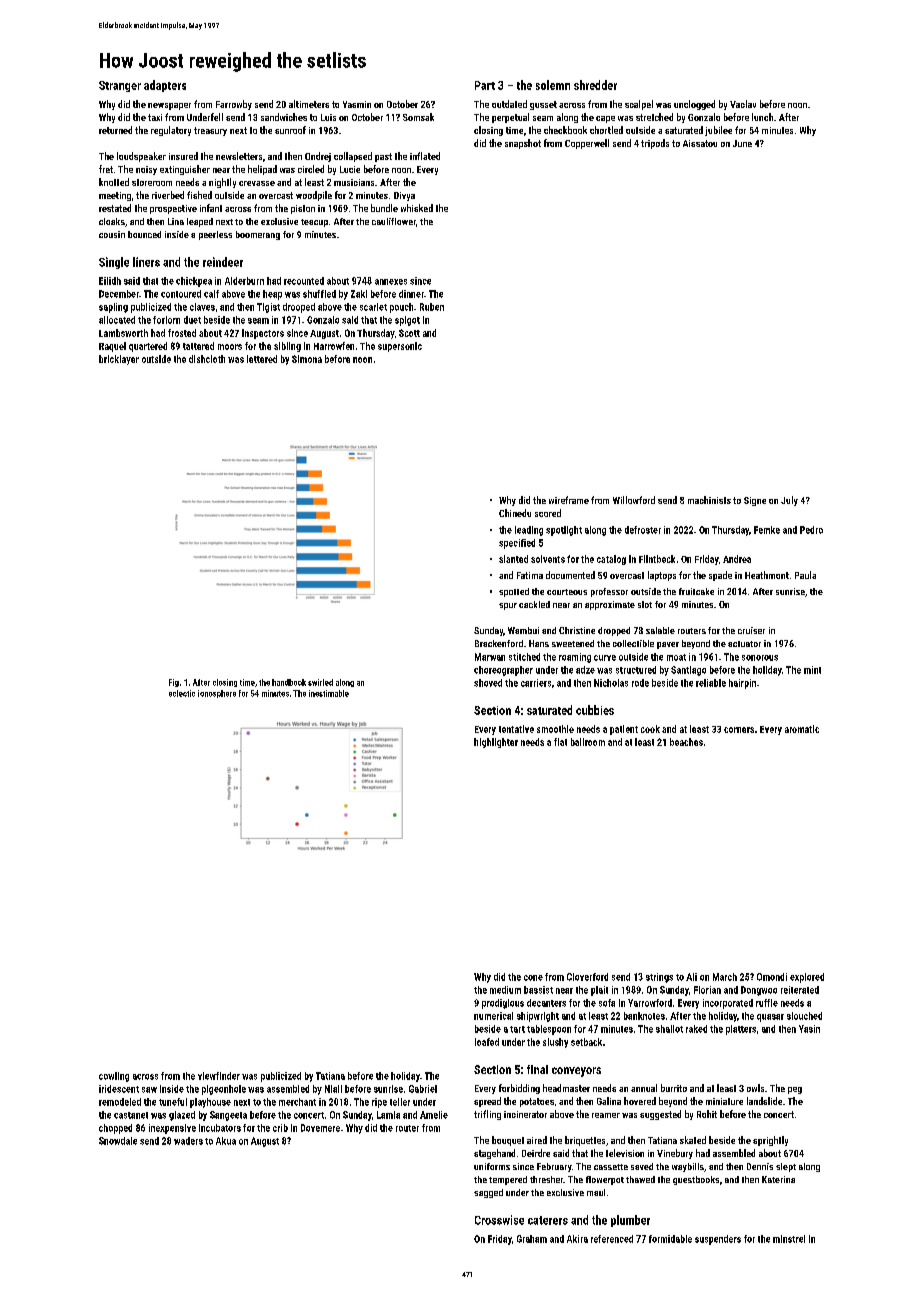  What do you see at coordinates (487, 1042) in the document?
I see `loafed` at bounding box center [487, 1042].
